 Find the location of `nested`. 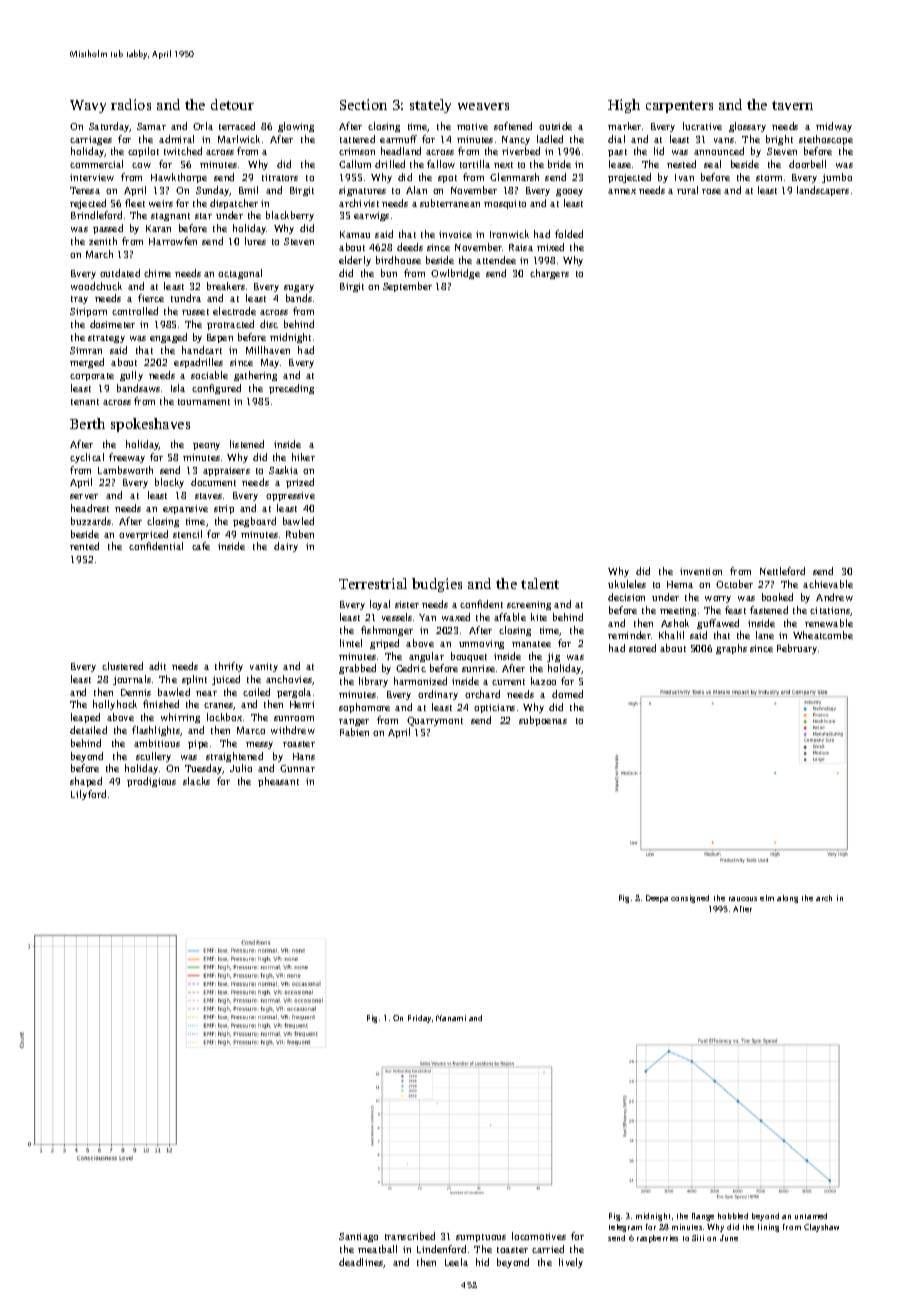

nested is located at coordinates (681, 164).
